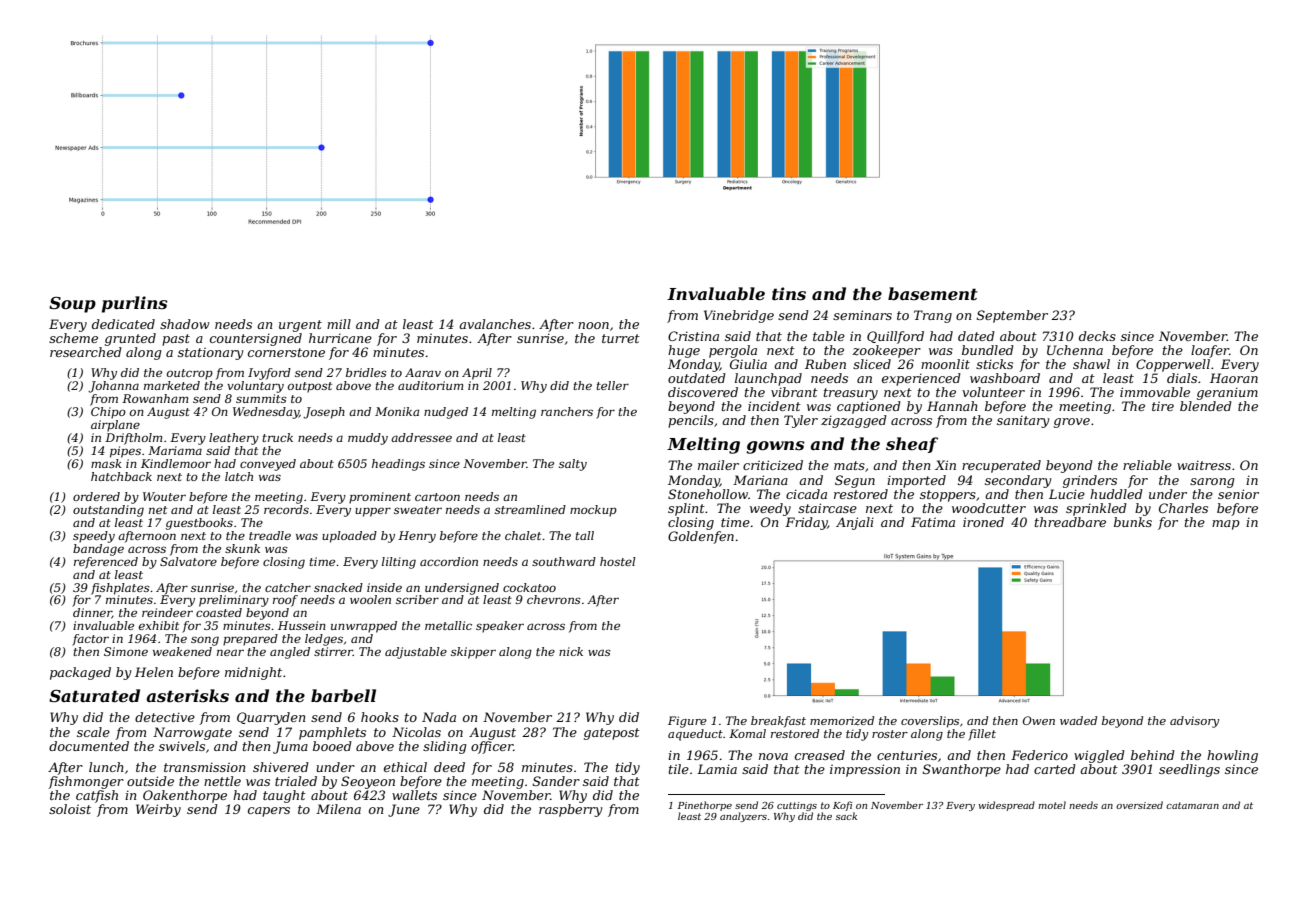 The height and width of the page is (924, 1308). What do you see at coordinates (701, 537) in the page?
I see `Goldenfen` at bounding box center [701, 537].
